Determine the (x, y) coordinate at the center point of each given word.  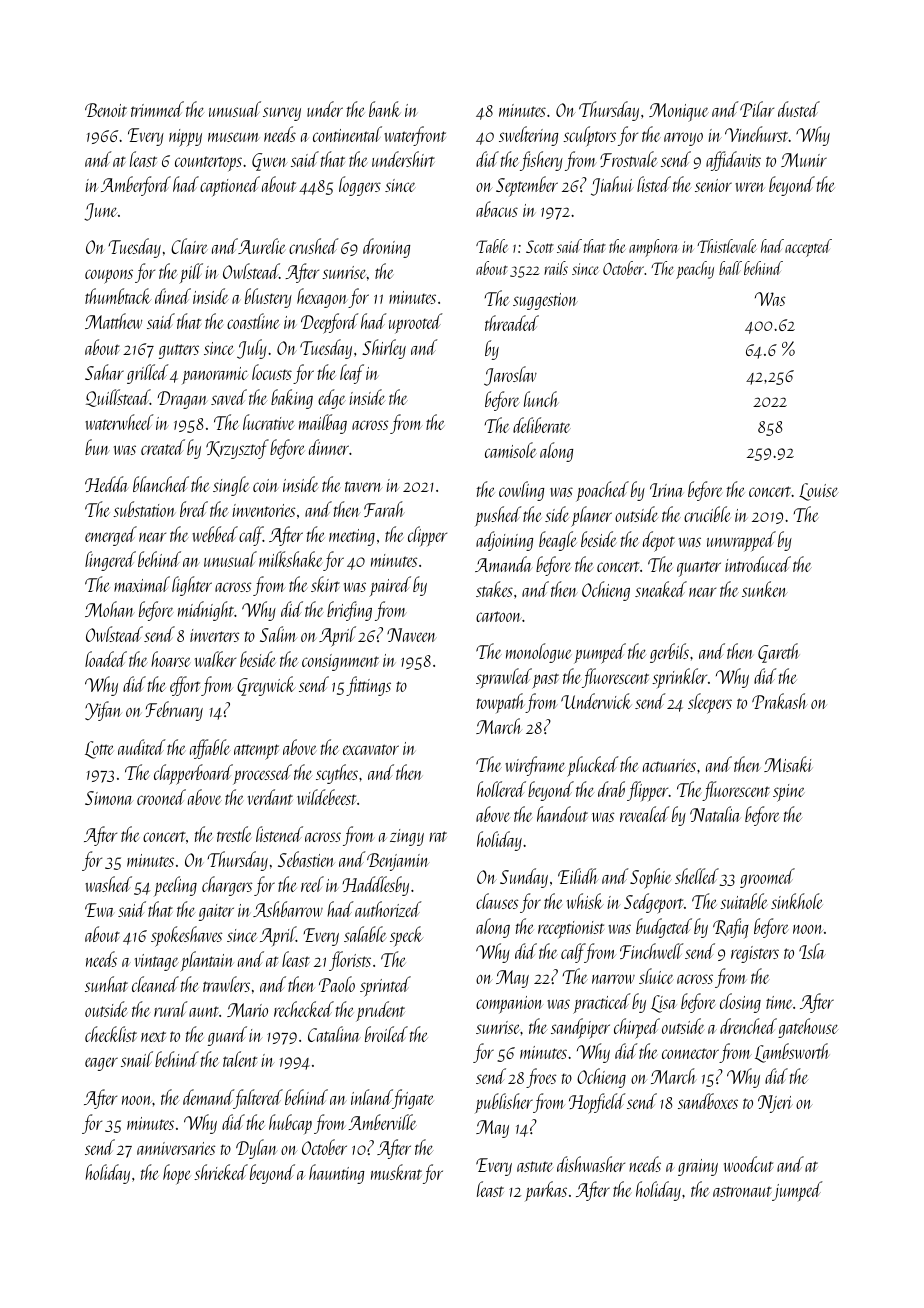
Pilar (757, 109)
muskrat (396, 1172)
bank (384, 109)
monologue (539, 653)
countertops (208, 164)
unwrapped (741, 541)
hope (177, 1174)
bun (97, 447)
